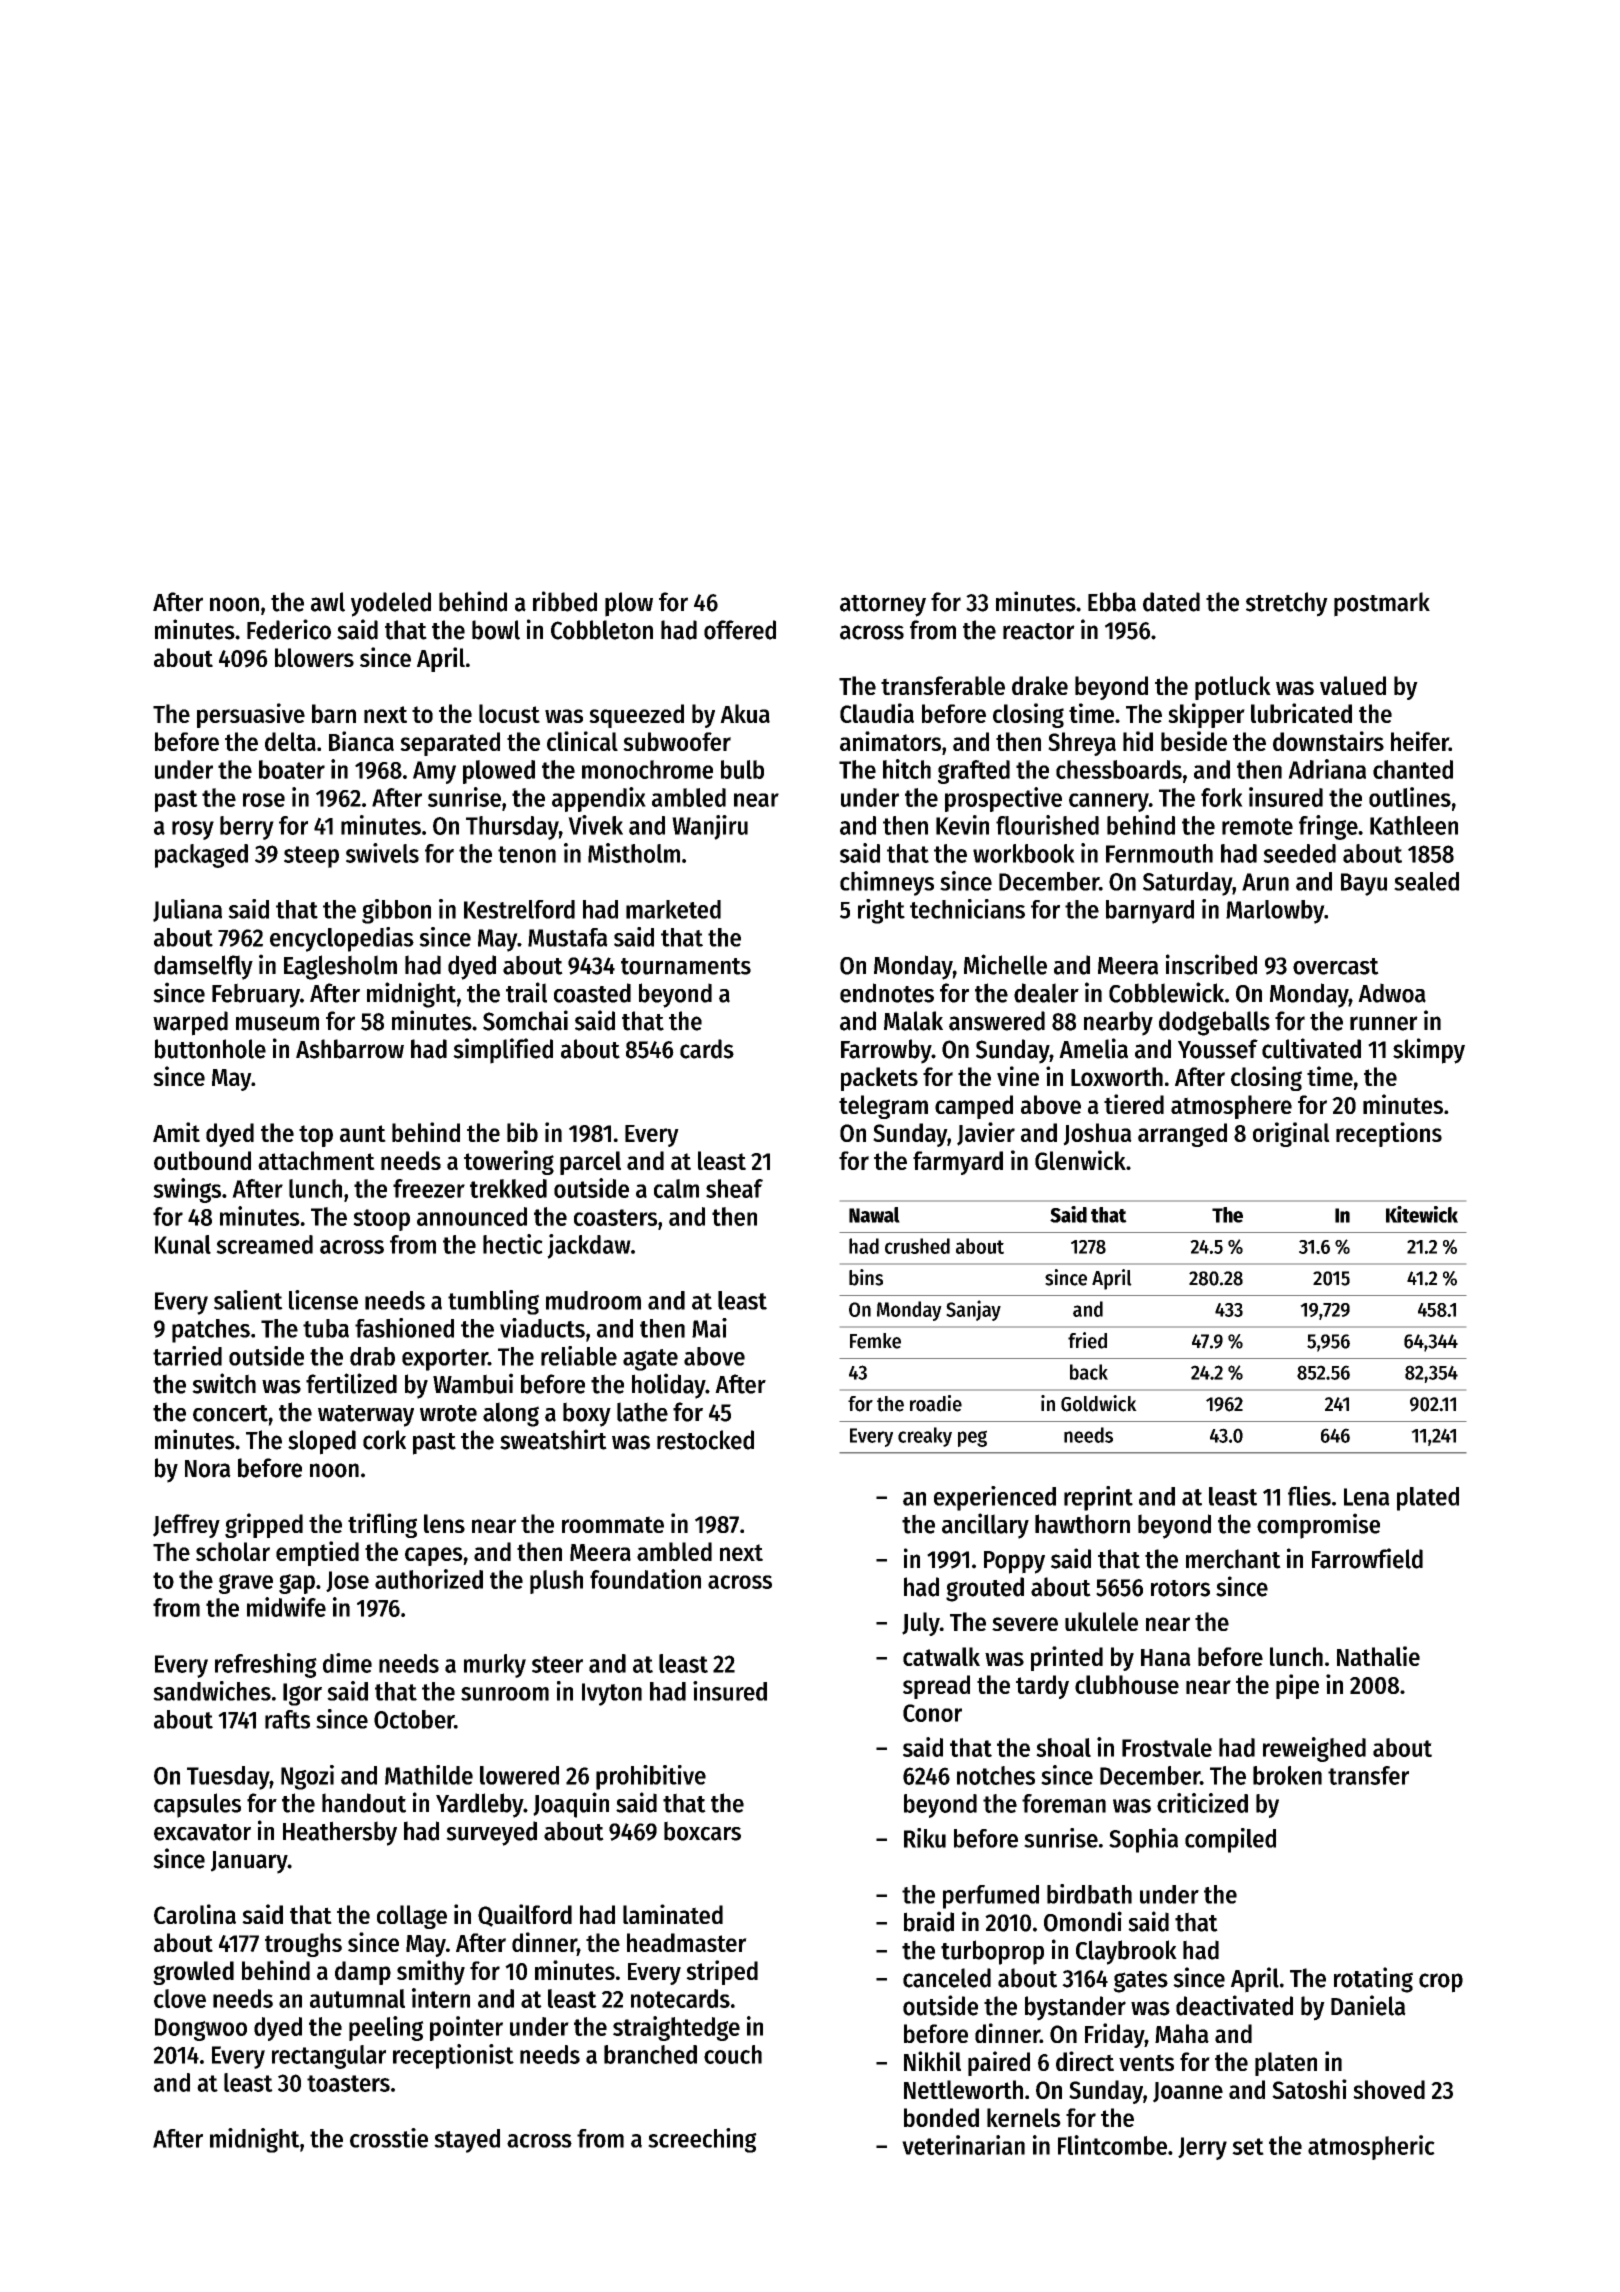 The height and width of the screenshot is (2292, 1620). What do you see at coordinates (702, 1831) in the screenshot?
I see `boxcars` at bounding box center [702, 1831].
